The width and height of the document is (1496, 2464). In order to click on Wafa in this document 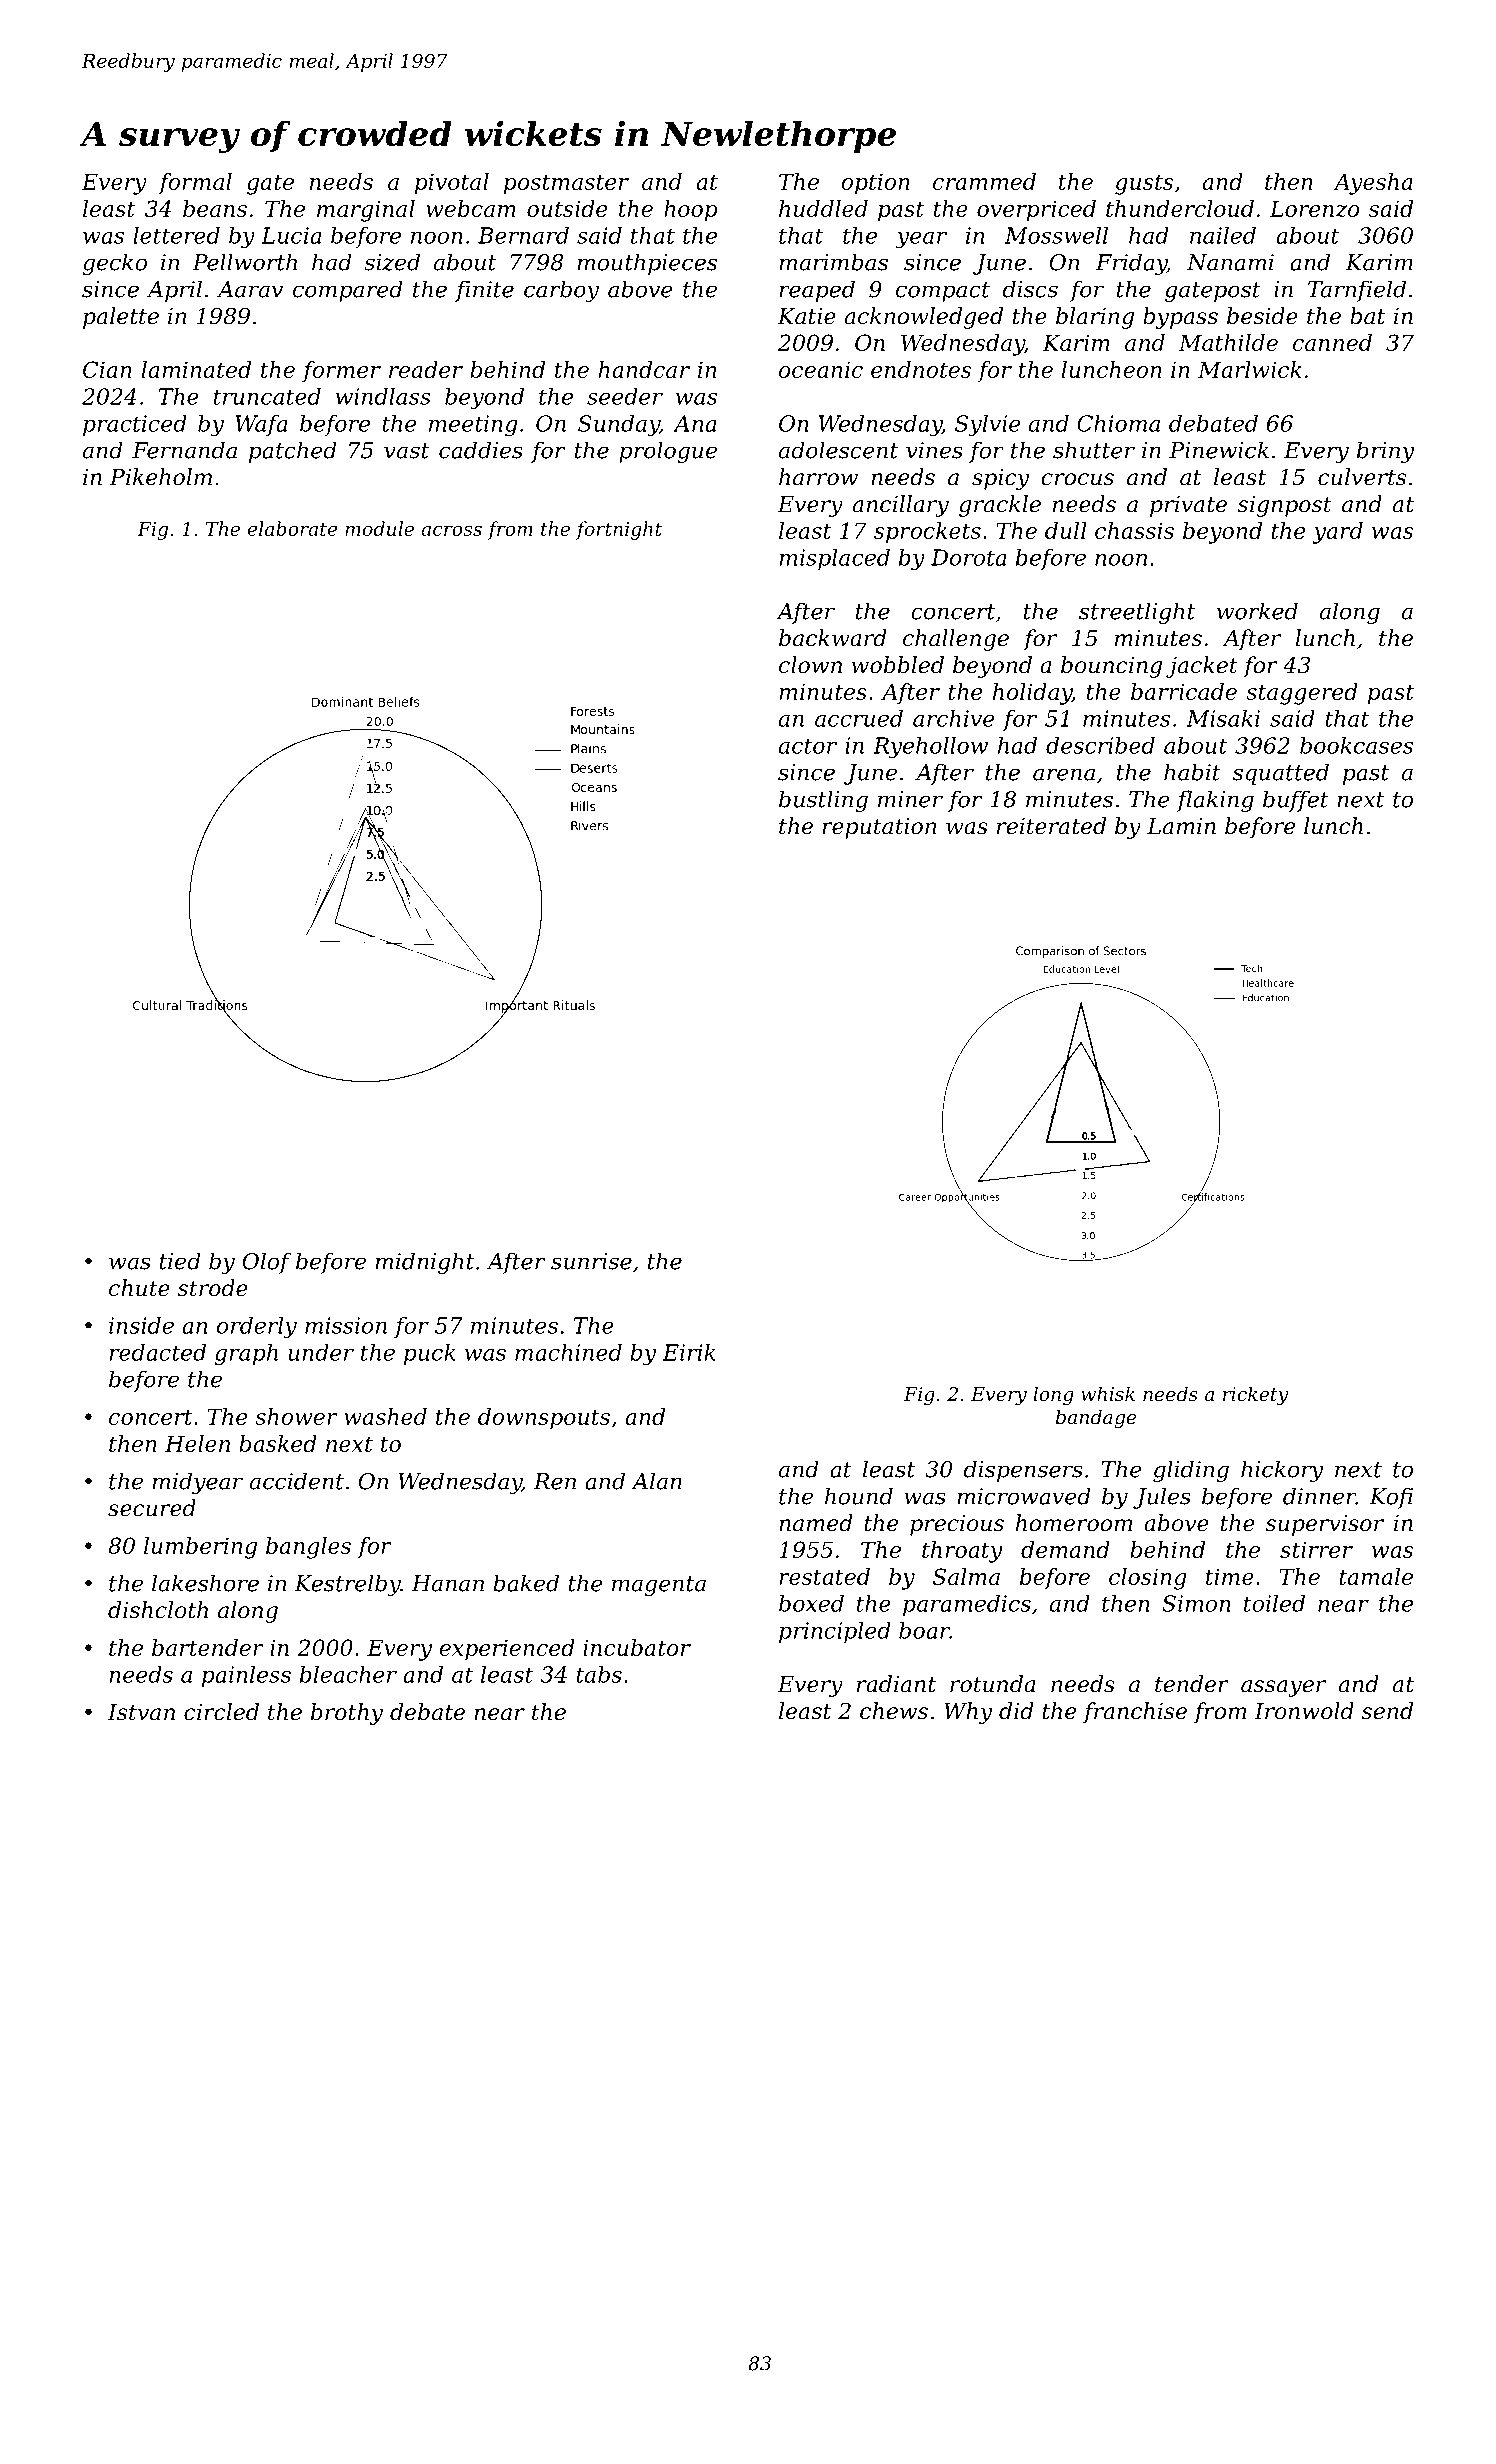, I will do `click(261, 425)`.
